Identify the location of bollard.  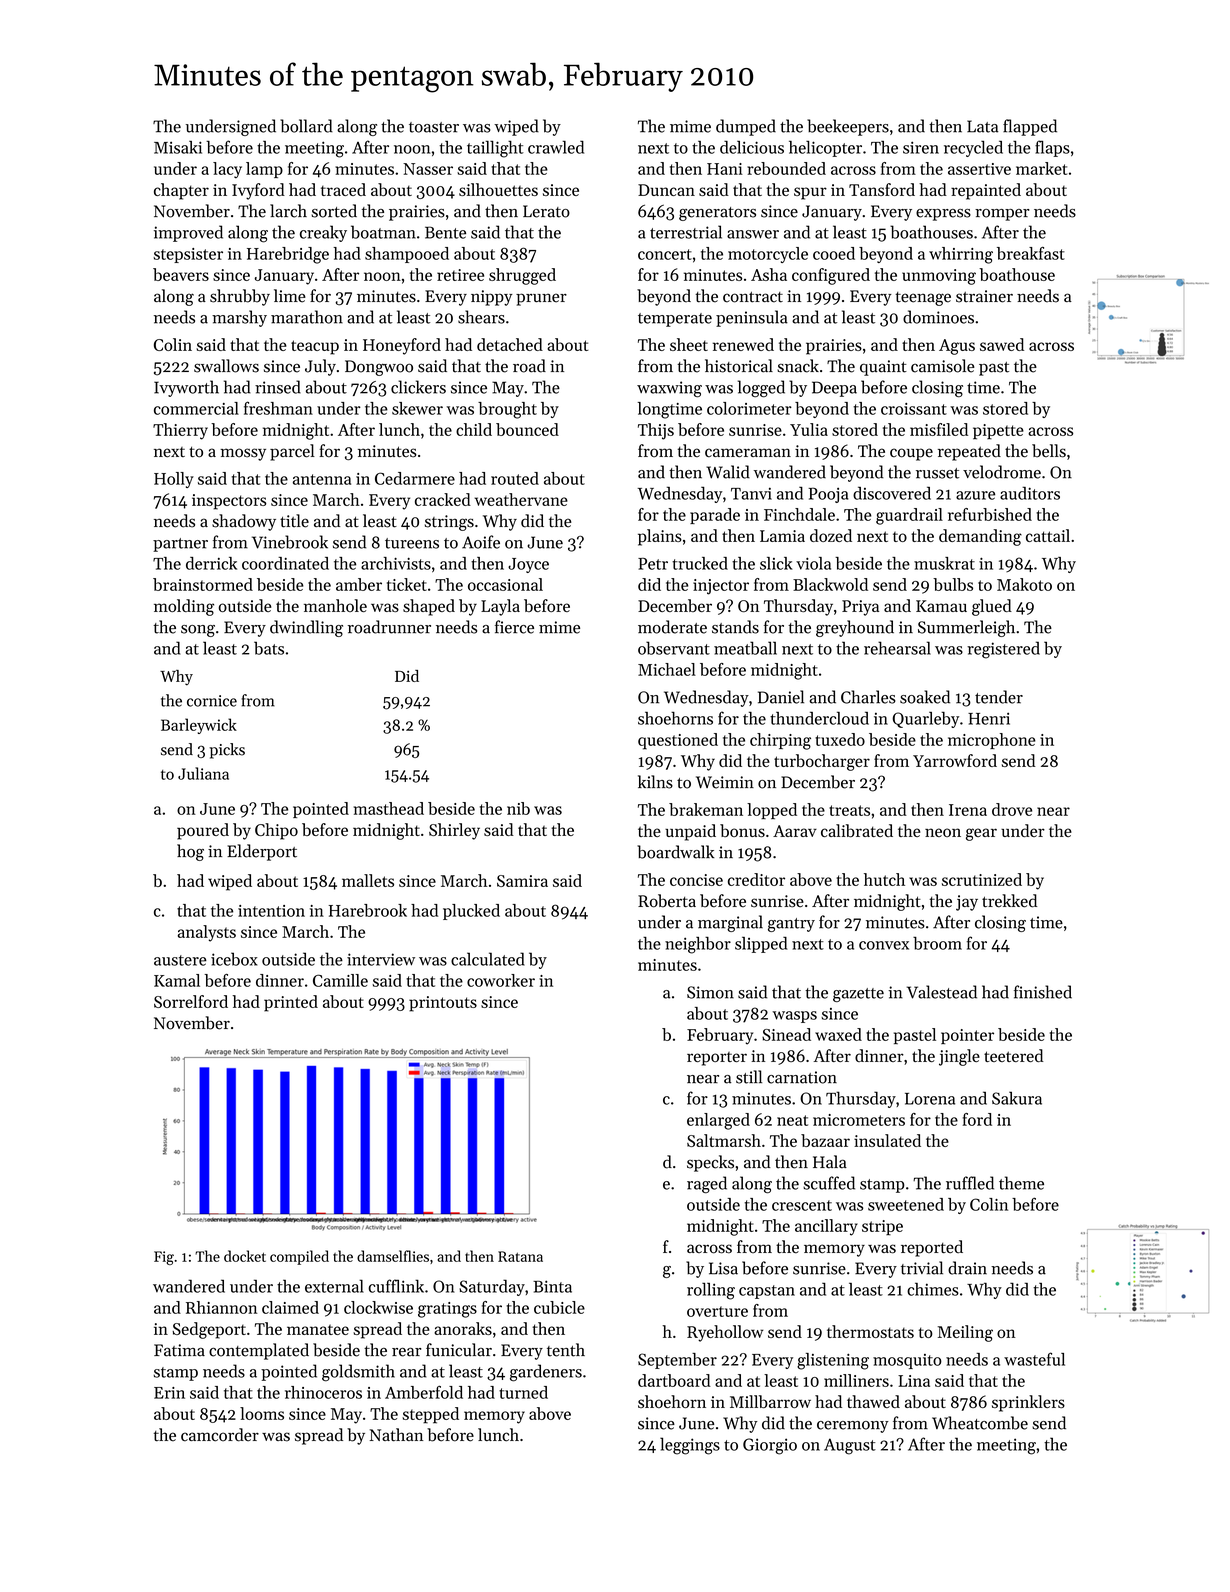
(306, 126).
